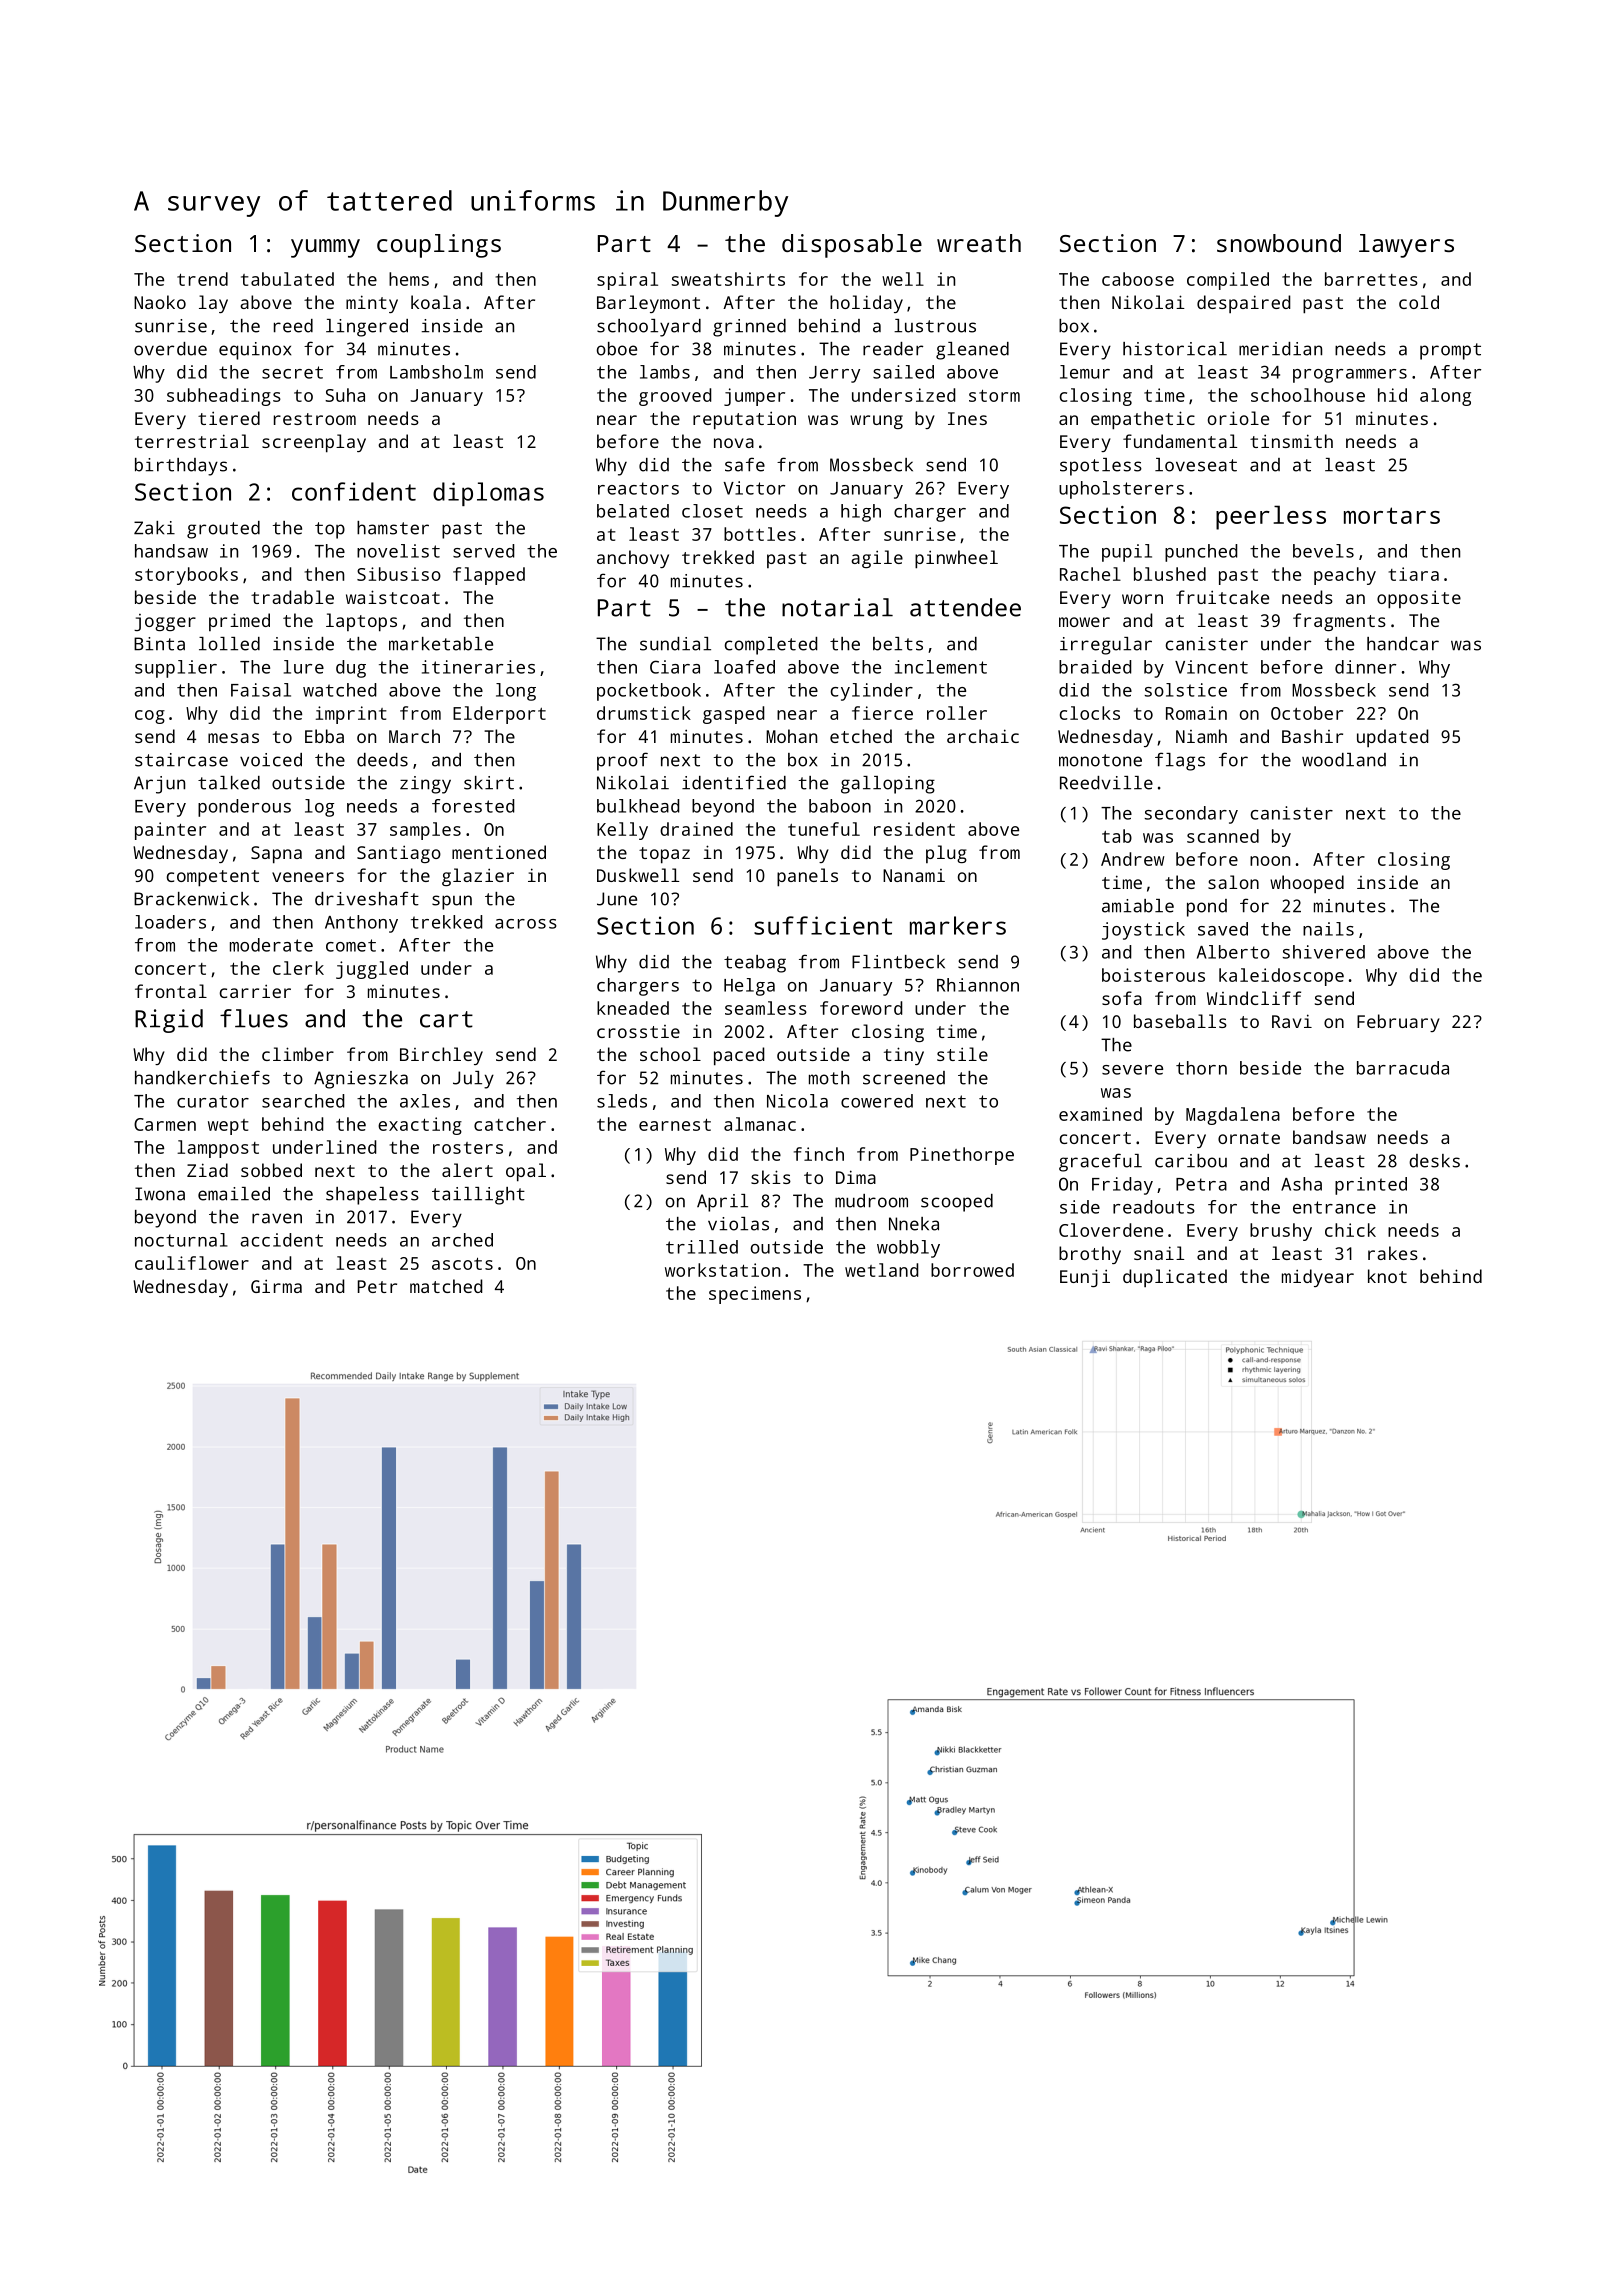 The height and width of the document is (2292, 1620). What do you see at coordinates (233, 738) in the document?
I see `mesas` at bounding box center [233, 738].
